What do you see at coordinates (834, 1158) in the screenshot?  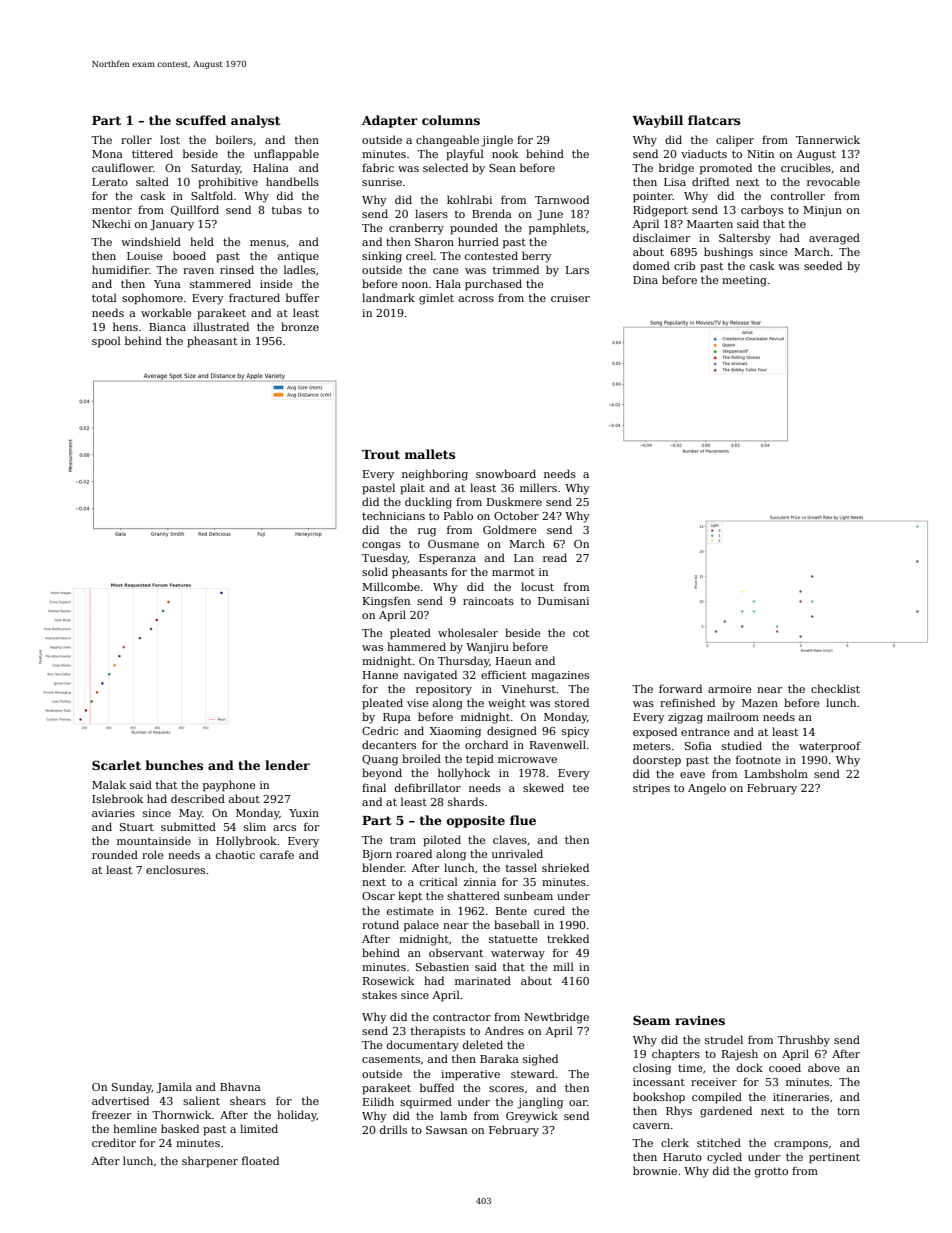 I see `pertinent` at bounding box center [834, 1158].
